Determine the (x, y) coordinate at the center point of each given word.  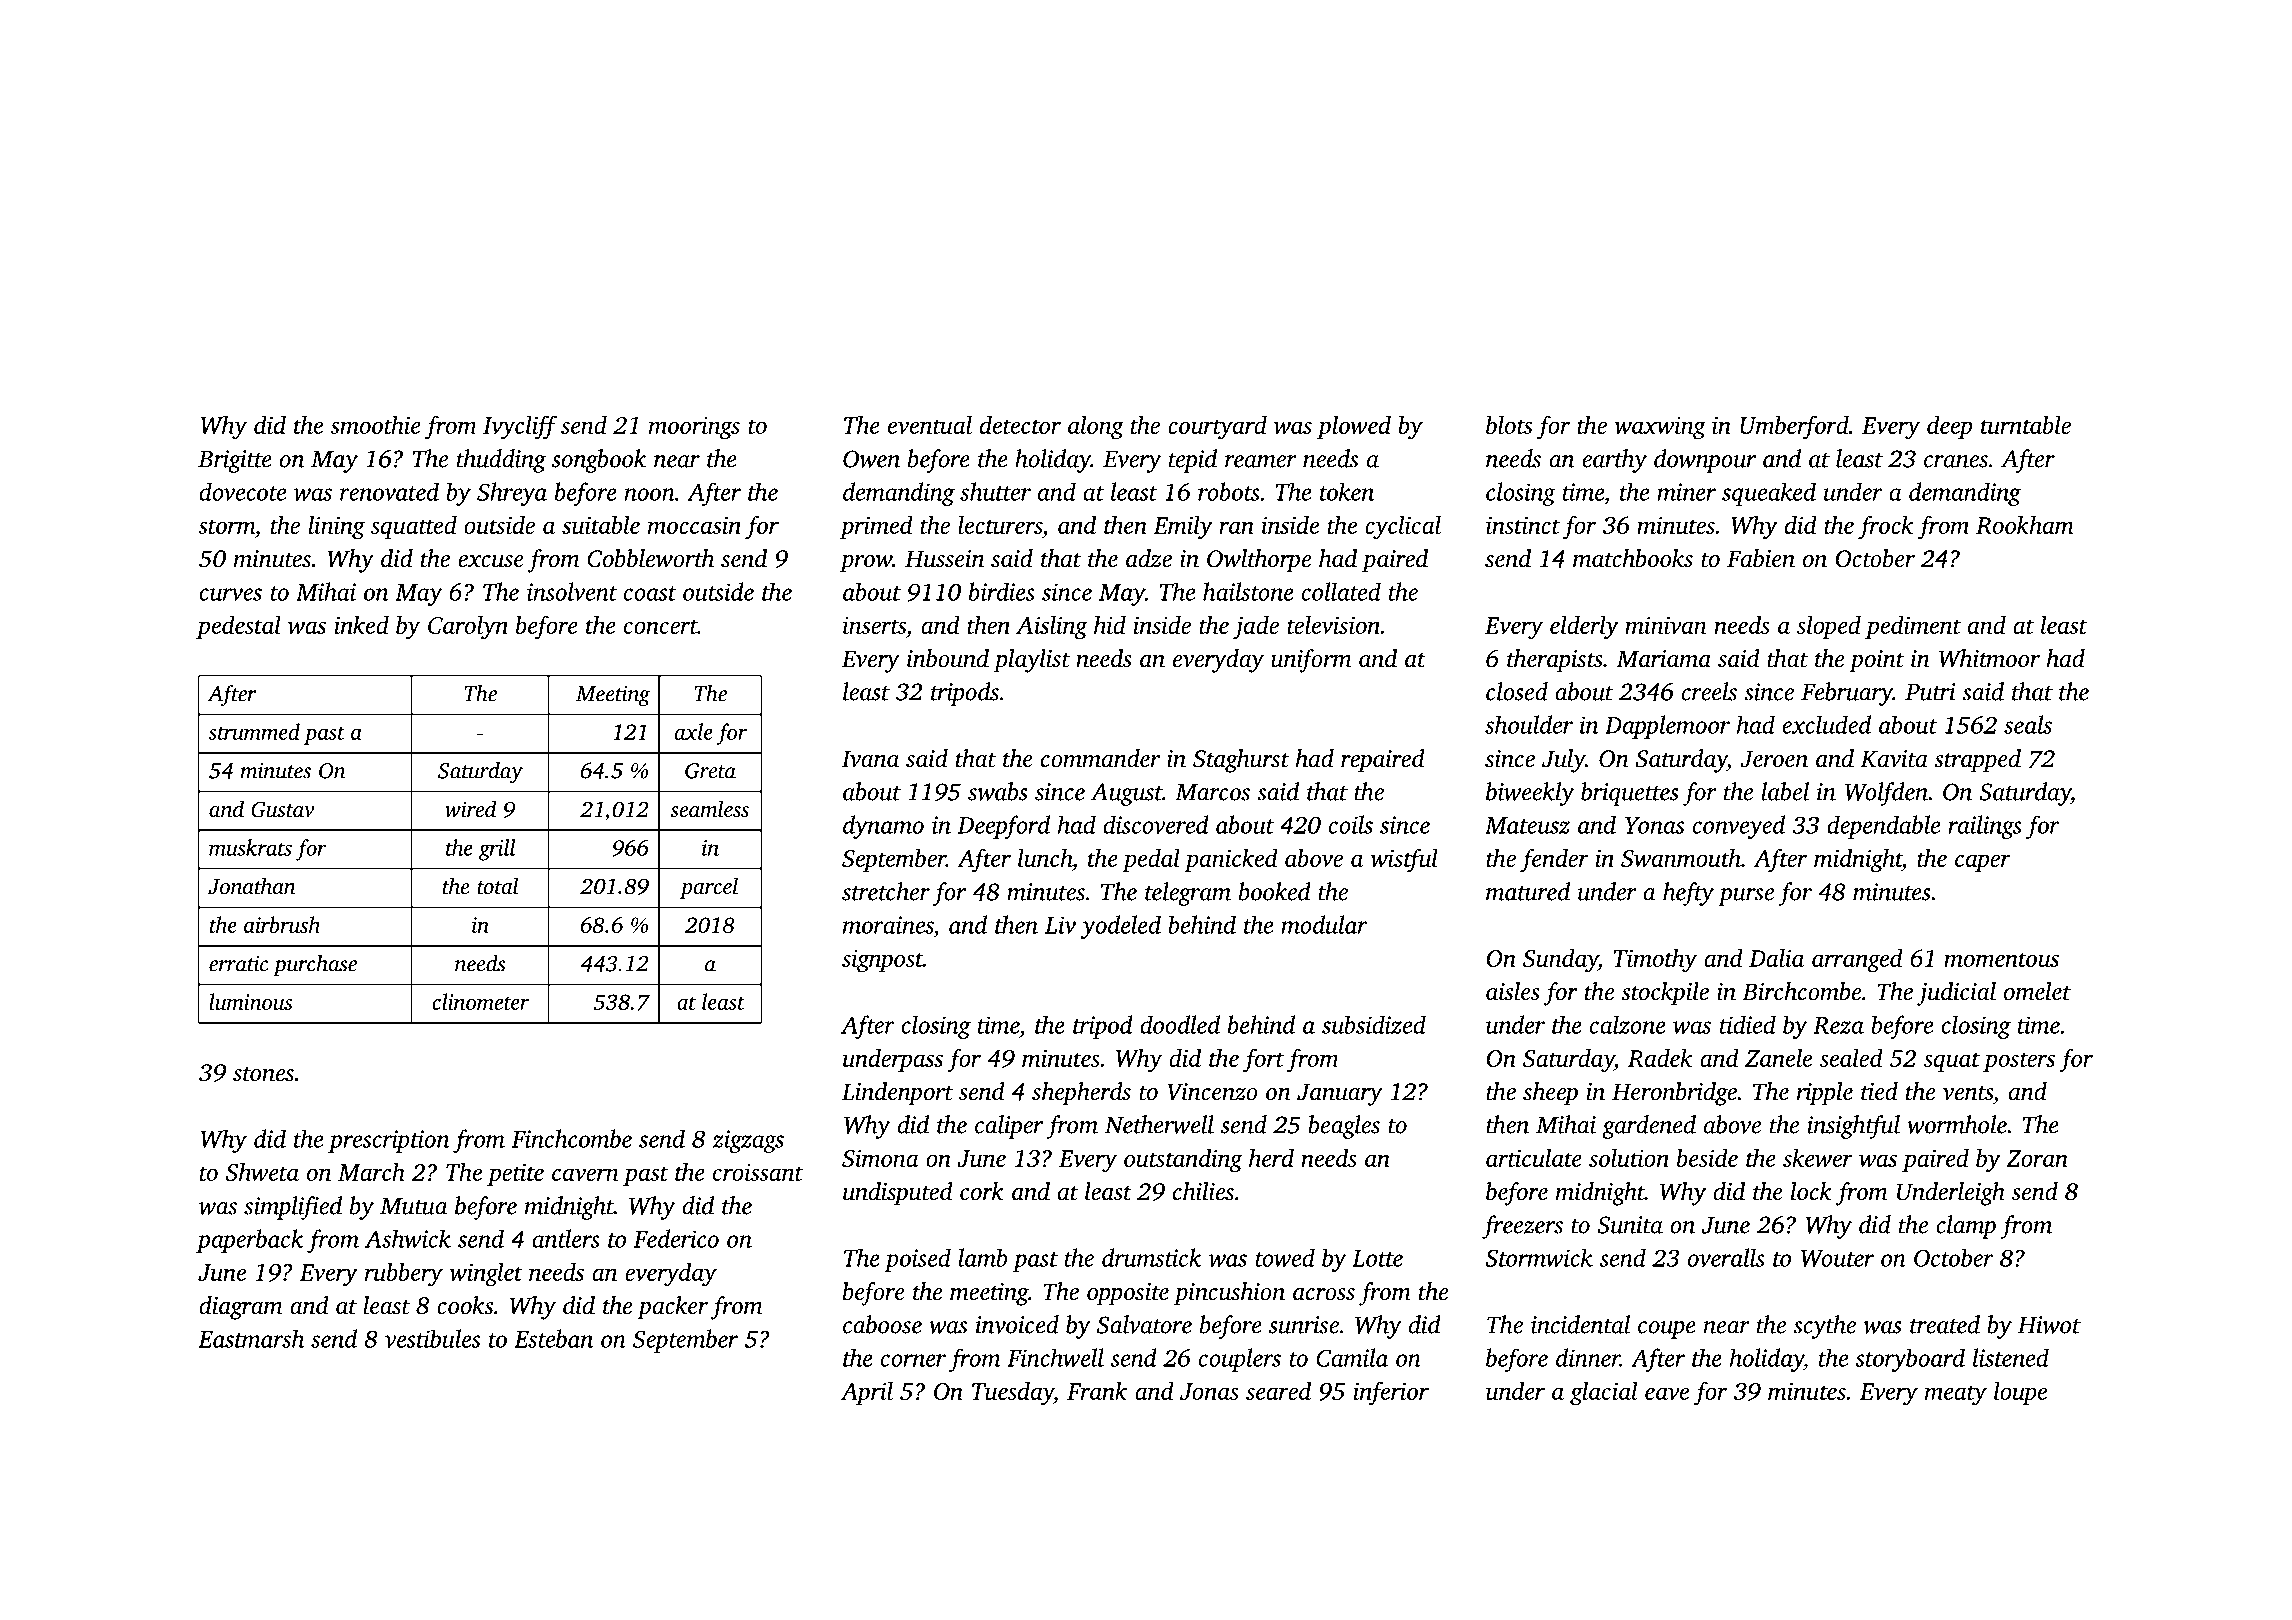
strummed (254, 731)
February (1847, 694)
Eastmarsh (251, 1338)
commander (1100, 758)
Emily (1183, 527)
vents (1968, 1093)
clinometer (481, 1001)
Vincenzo (1212, 1092)
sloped (1829, 627)
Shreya (512, 494)
